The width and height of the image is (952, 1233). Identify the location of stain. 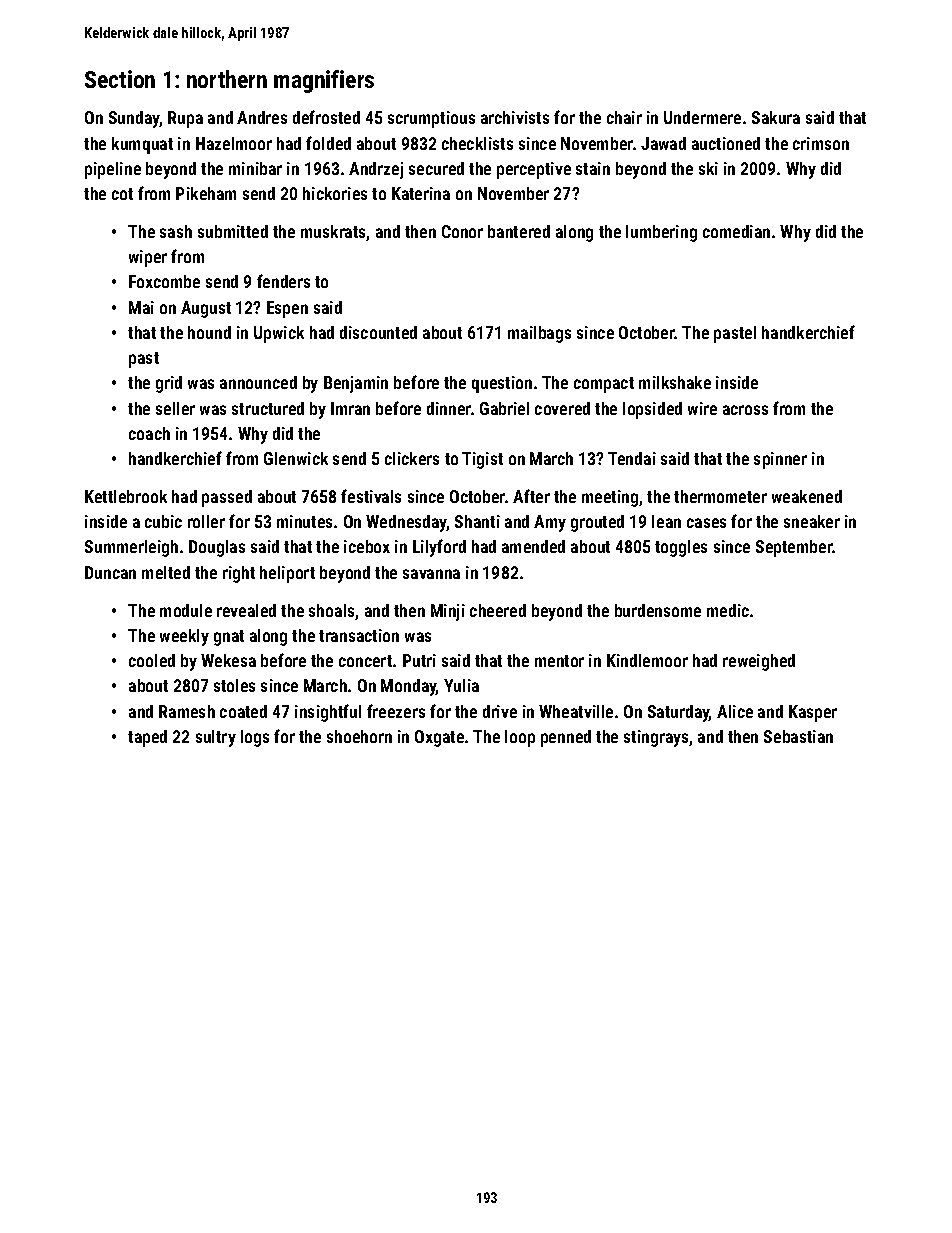
(593, 168).
